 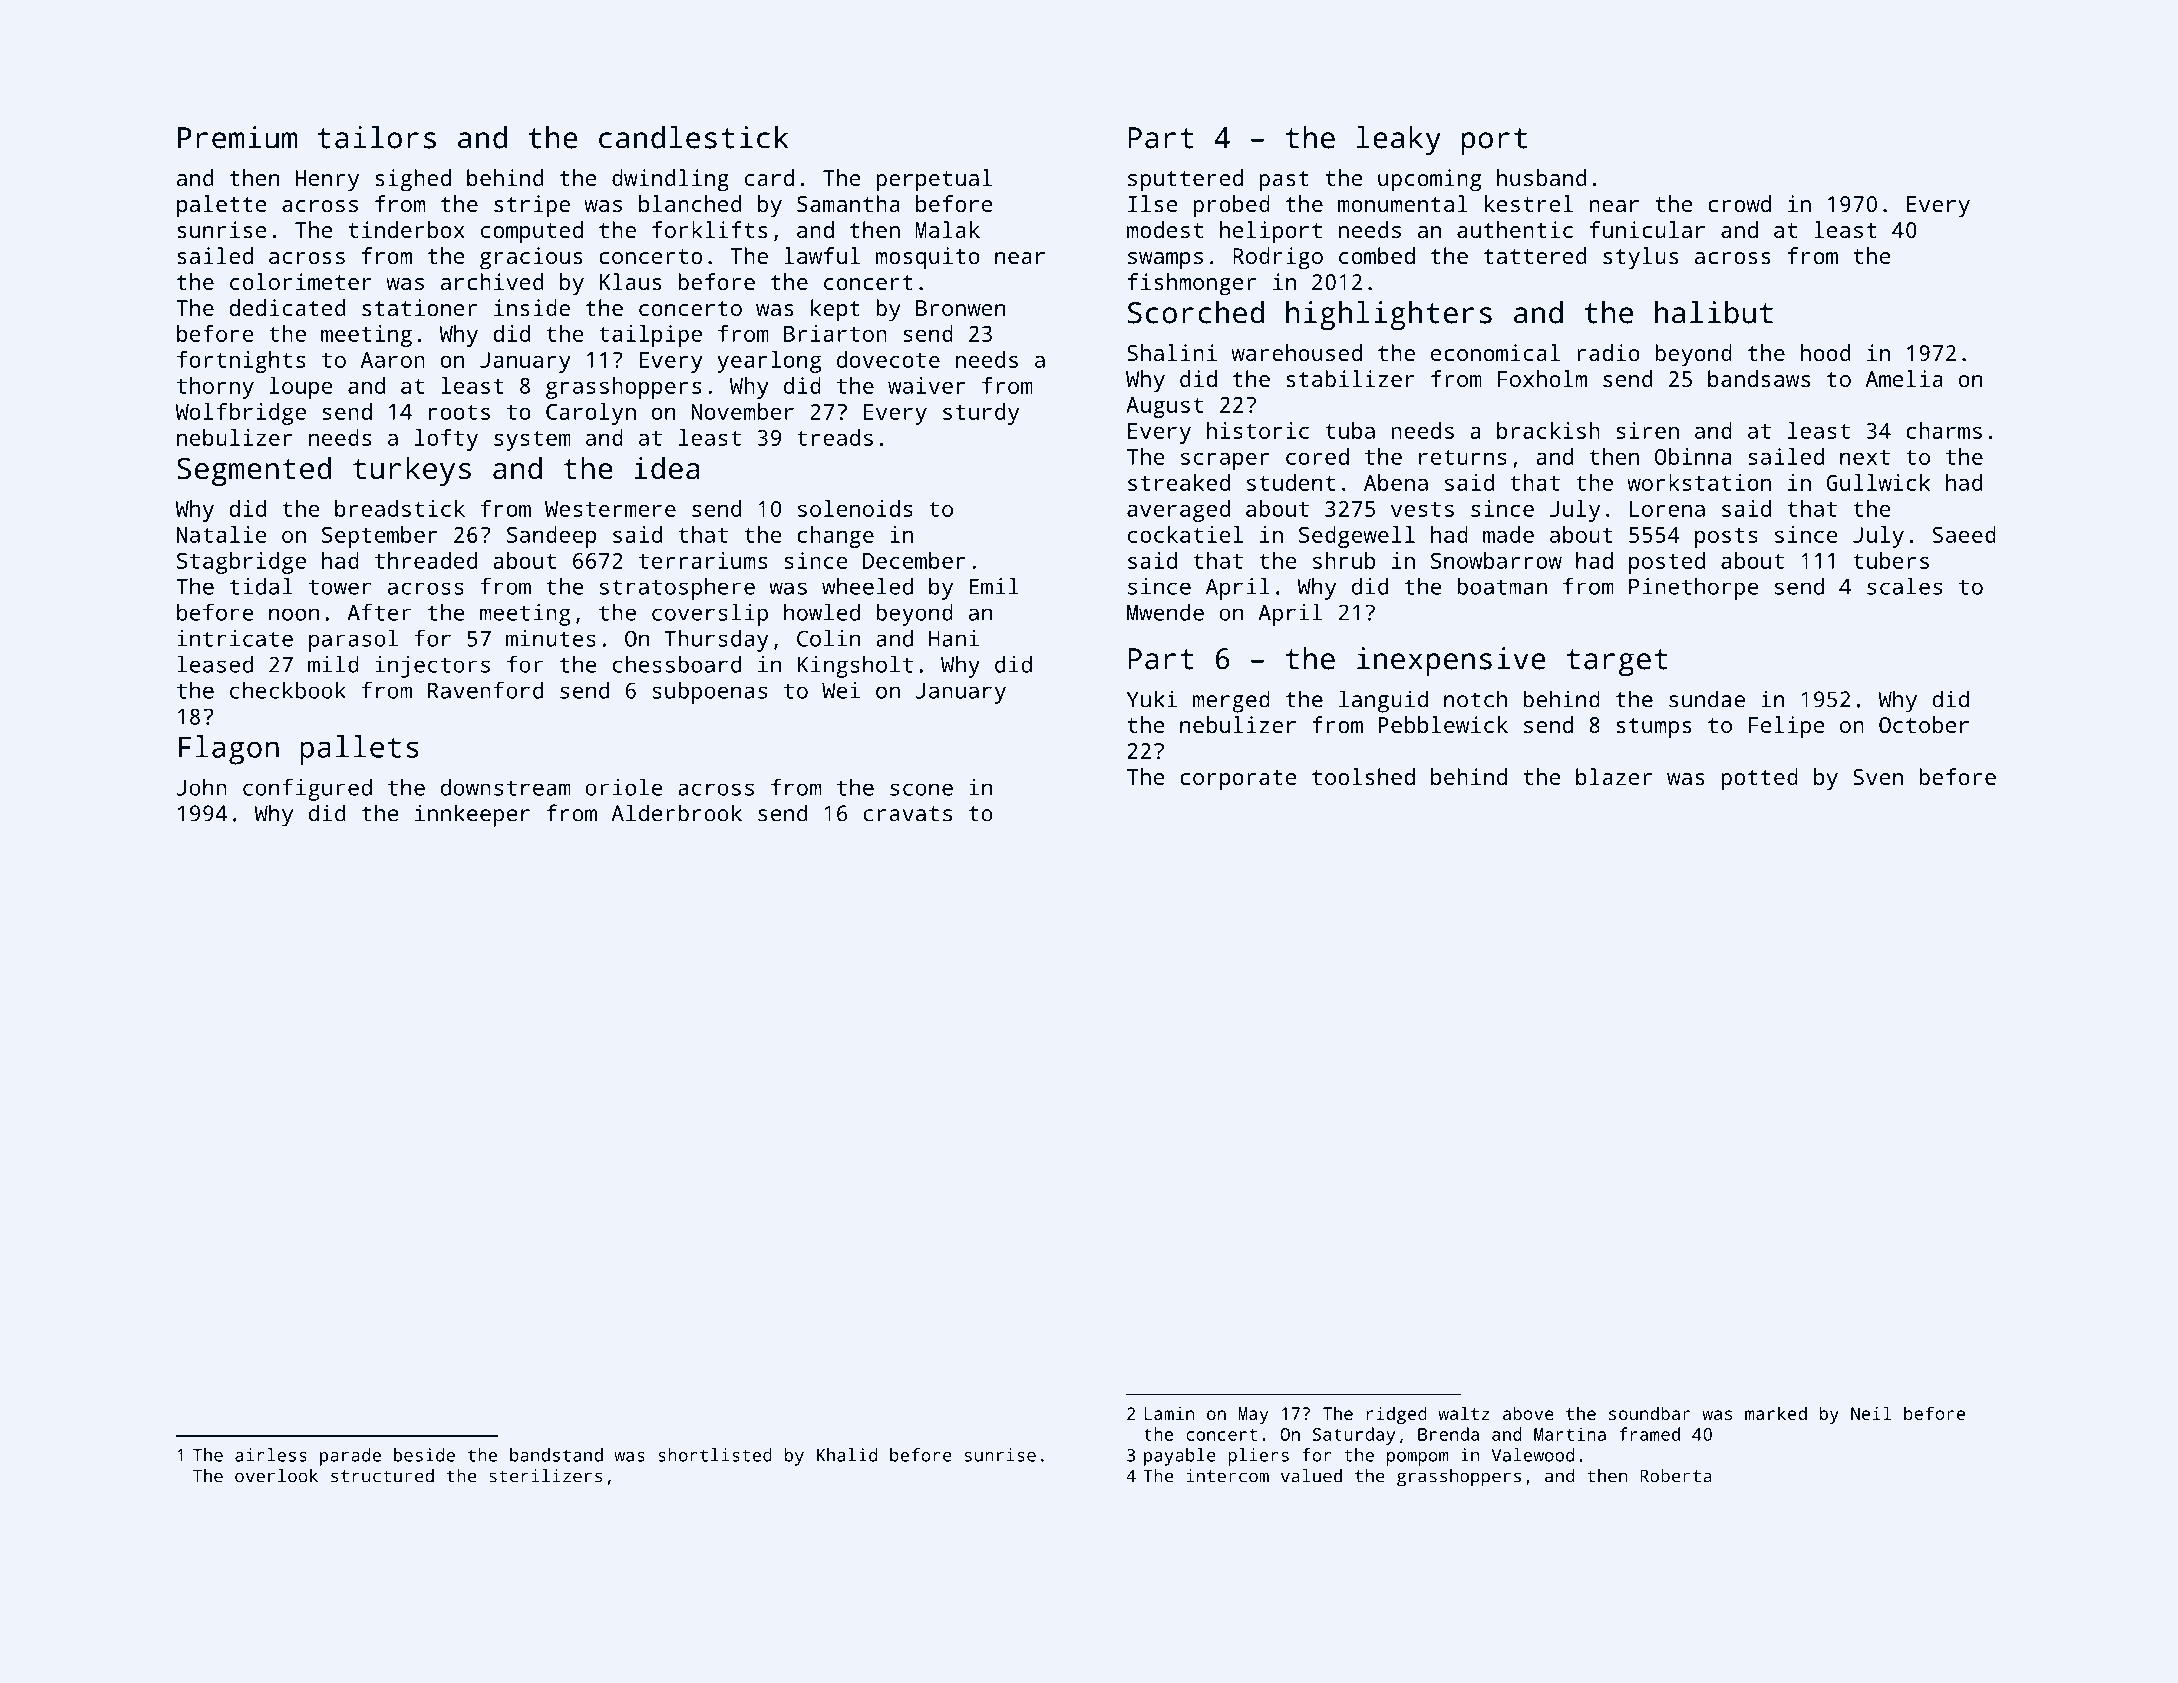 What do you see at coordinates (1169, 1413) in the page?
I see `Lamin` at bounding box center [1169, 1413].
